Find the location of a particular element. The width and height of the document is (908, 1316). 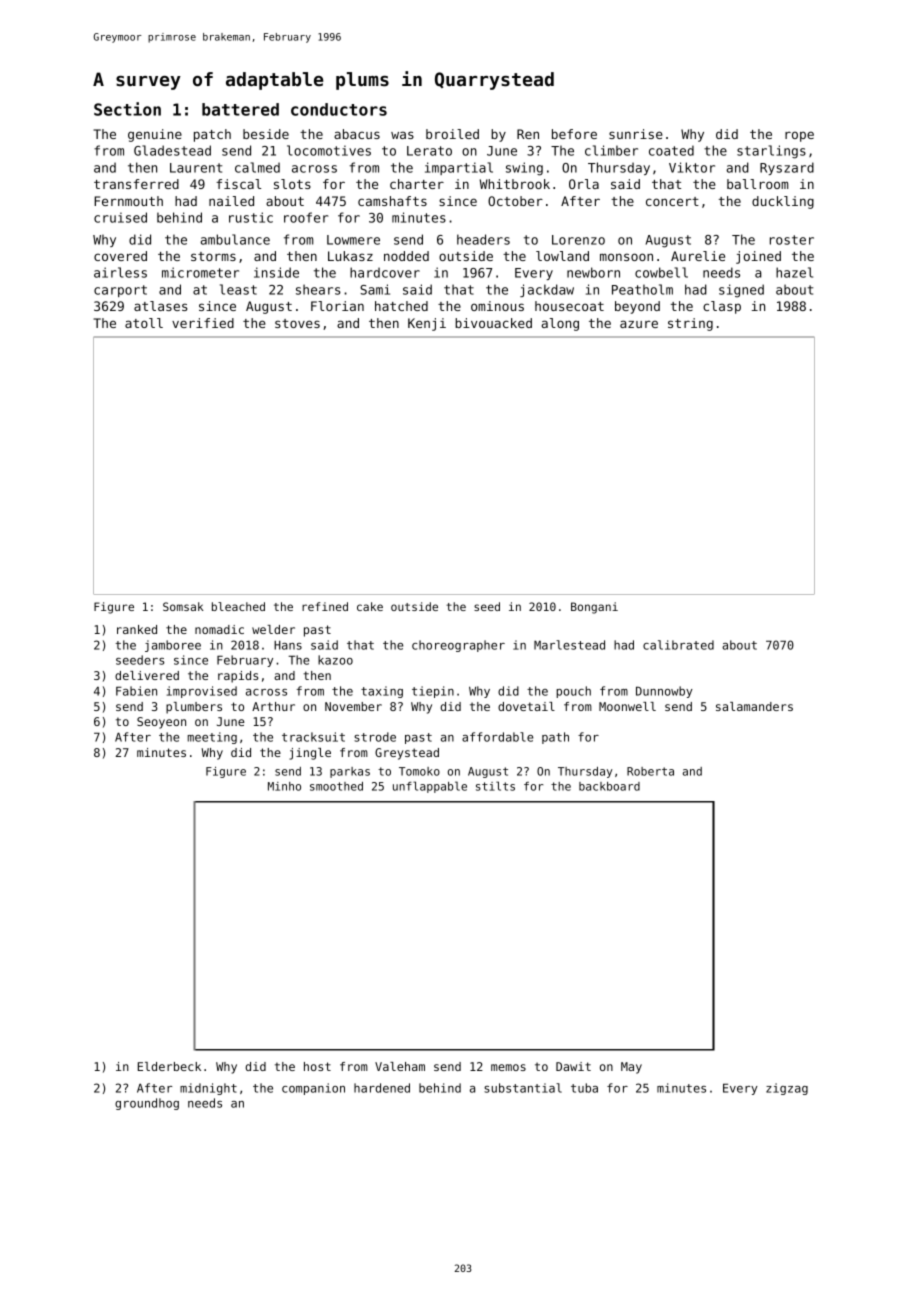

companion is located at coordinates (313, 1089).
